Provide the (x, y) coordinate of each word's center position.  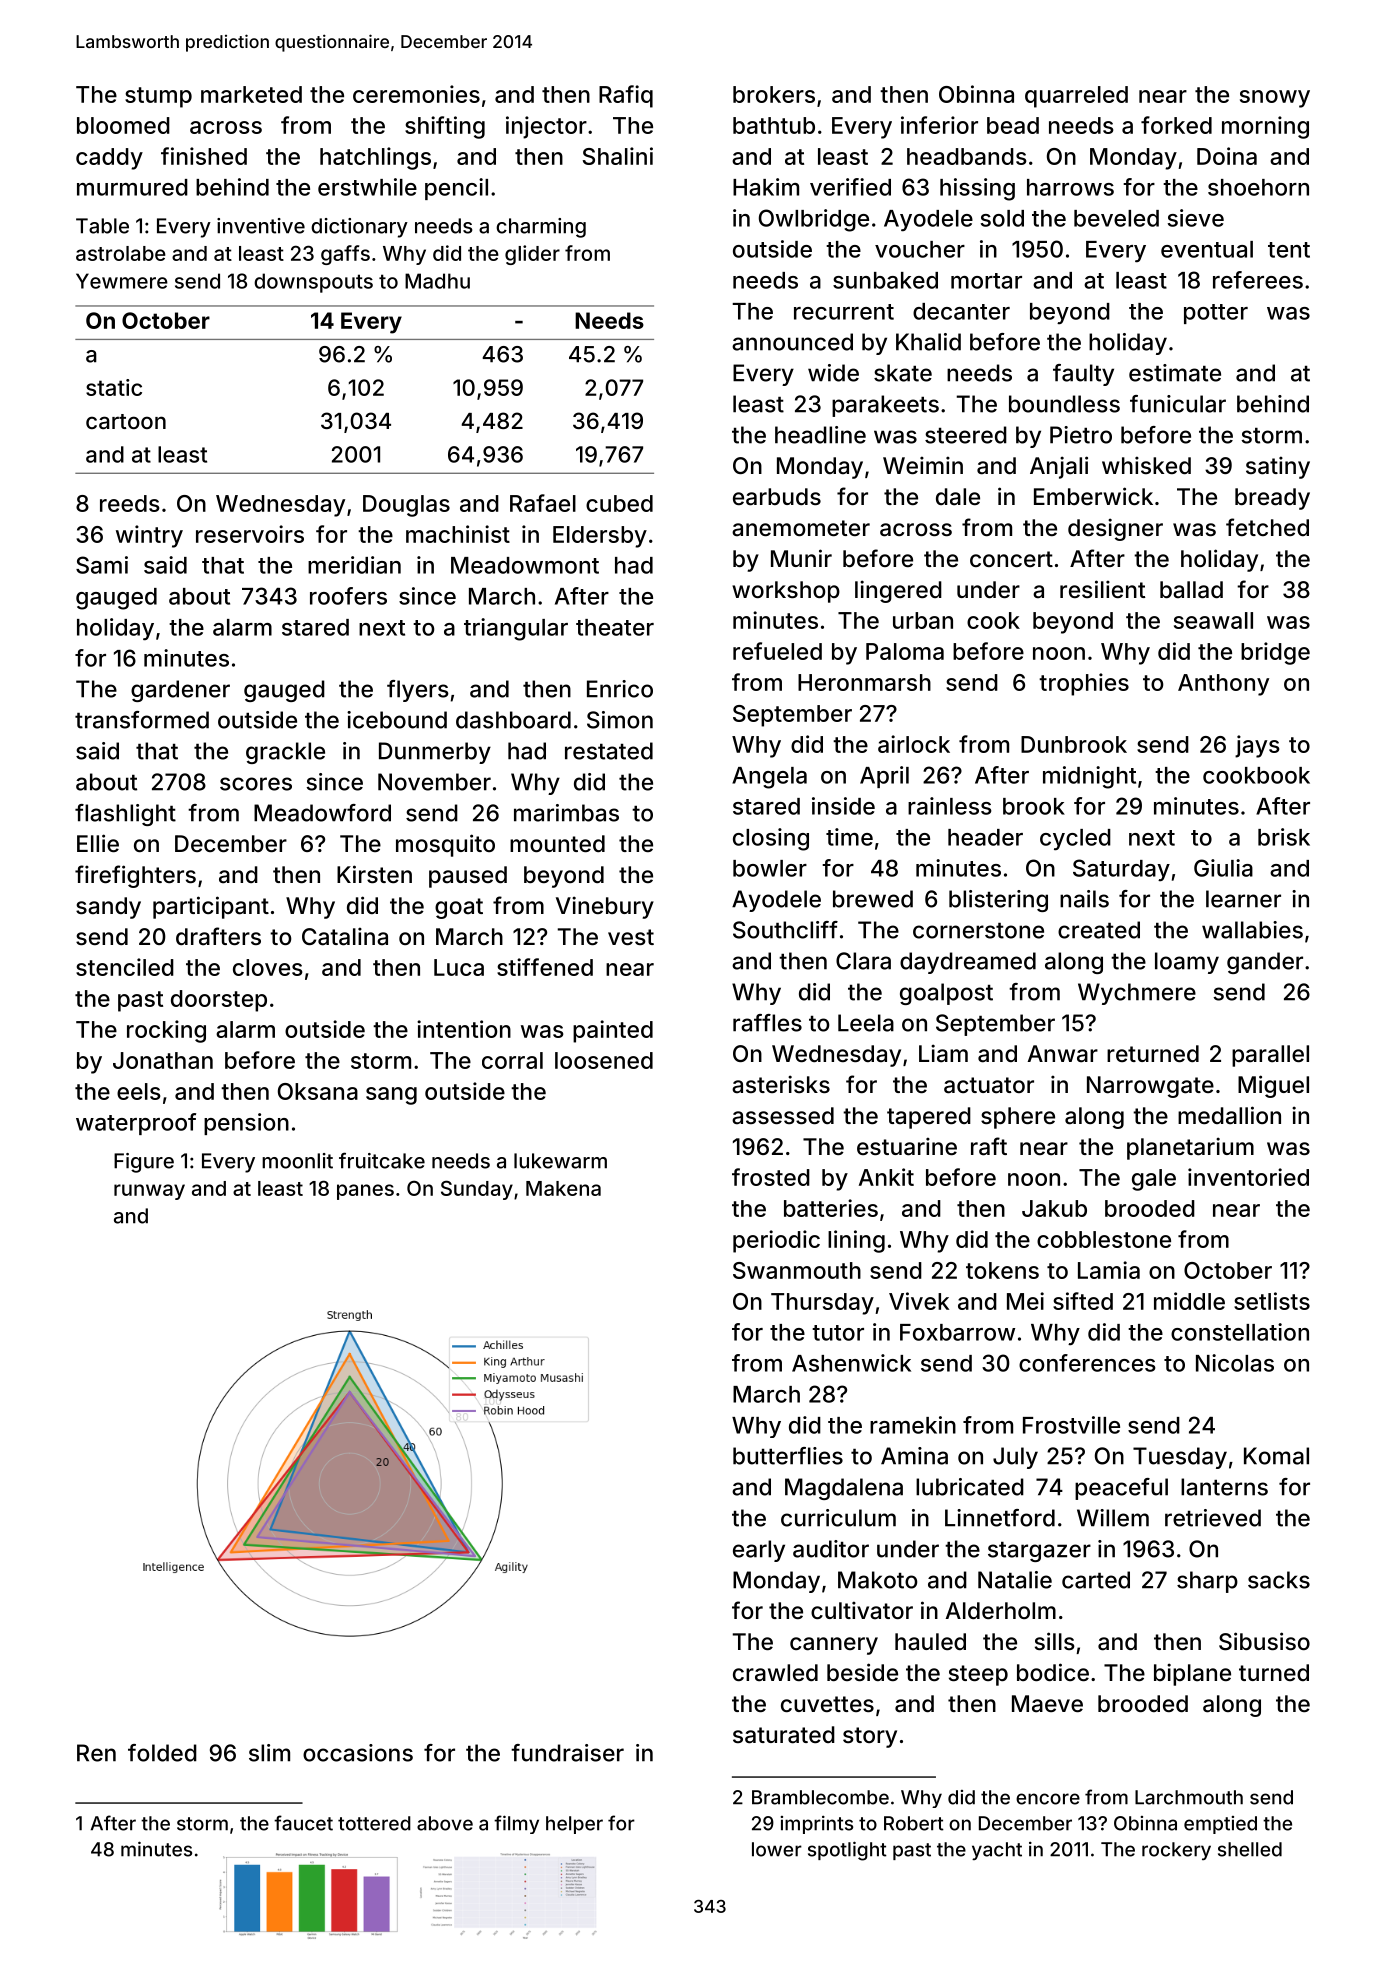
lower (777, 1849)
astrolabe (121, 253)
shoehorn (1258, 187)
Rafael (543, 503)
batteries (831, 1208)
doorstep (219, 1001)
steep (978, 1675)
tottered (374, 1823)
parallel (1270, 1056)
